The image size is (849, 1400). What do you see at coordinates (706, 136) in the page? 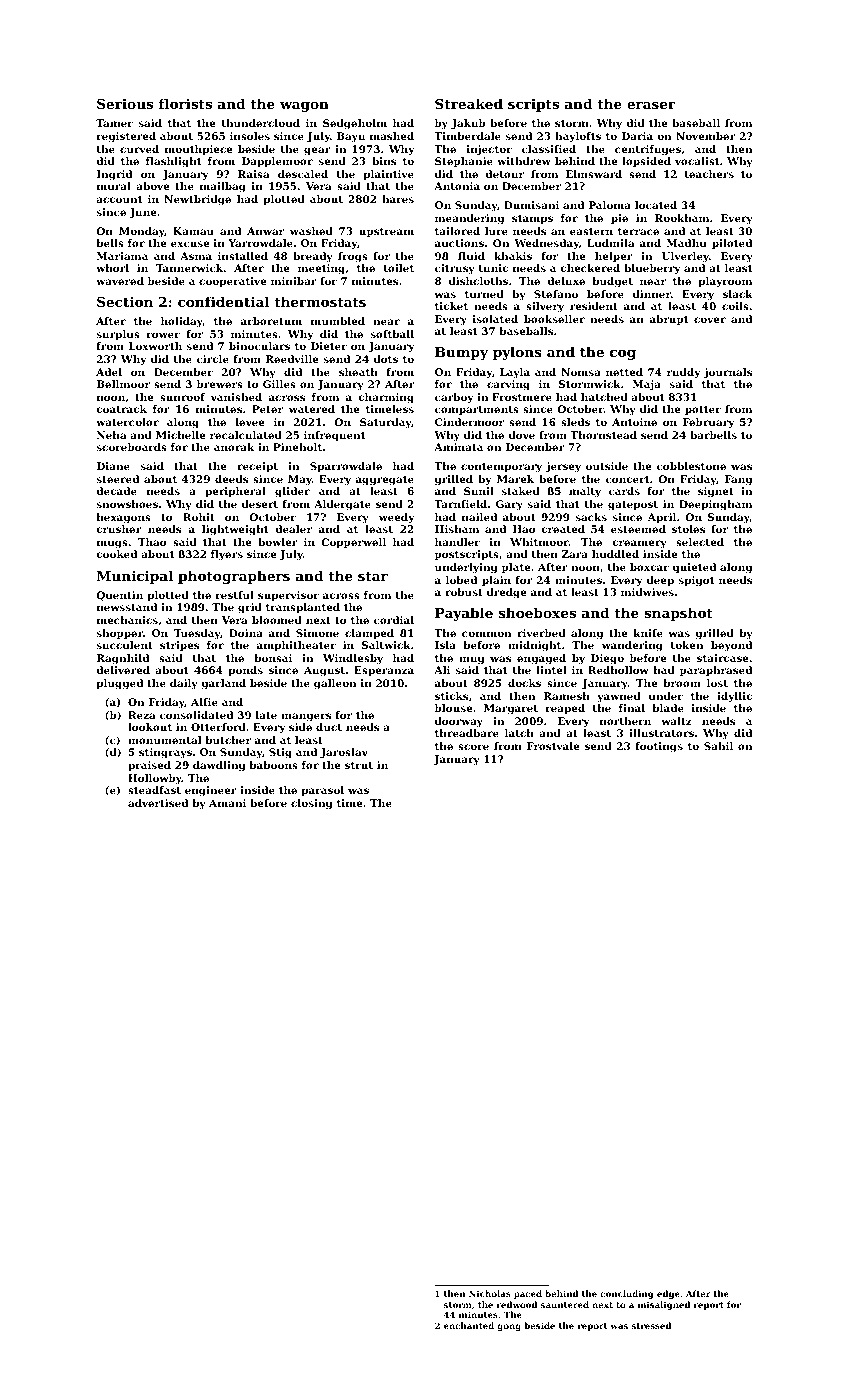
I see `November` at bounding box center [706, 136].
